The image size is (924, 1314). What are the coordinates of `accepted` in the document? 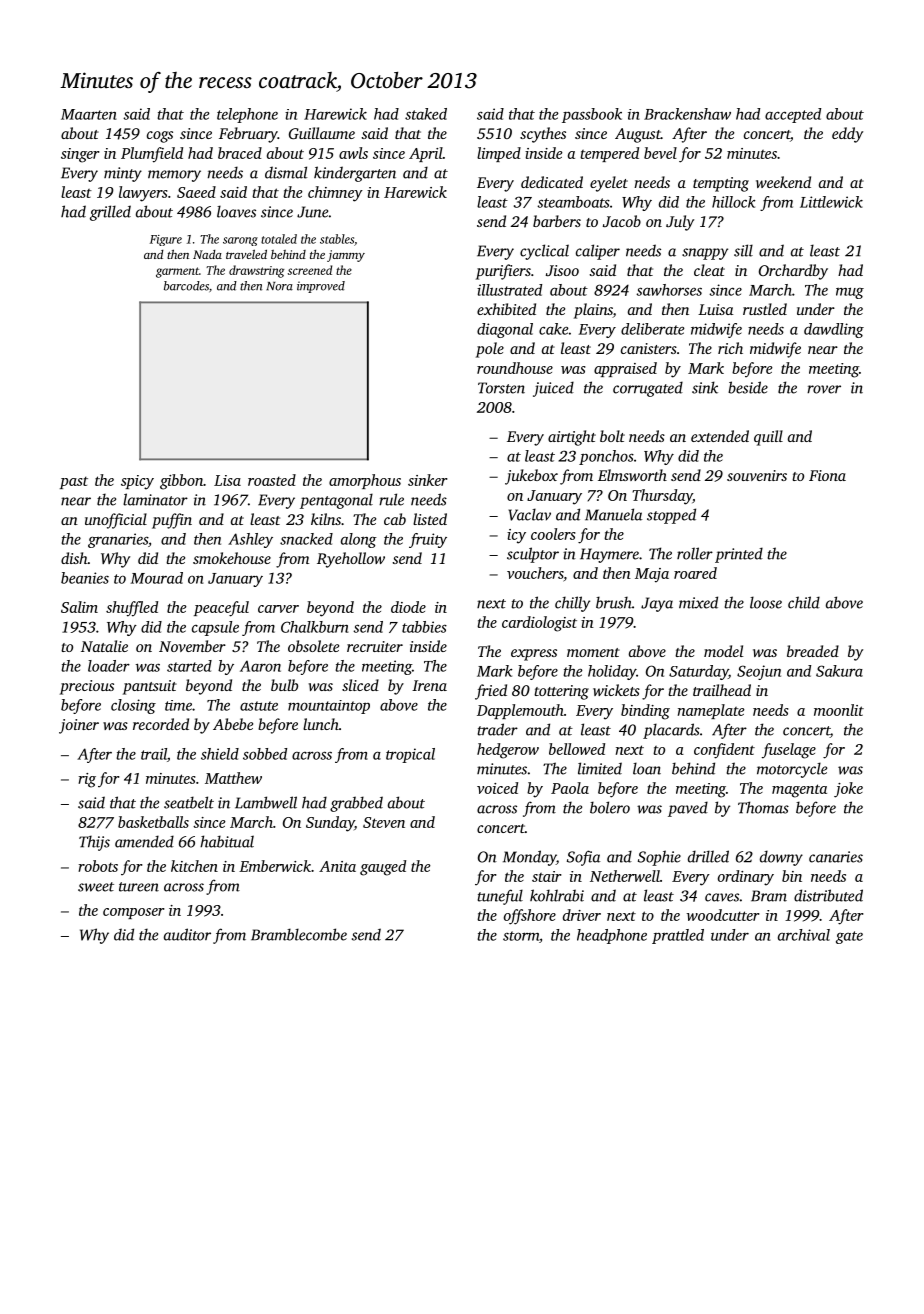 It's located at (793, 115).
